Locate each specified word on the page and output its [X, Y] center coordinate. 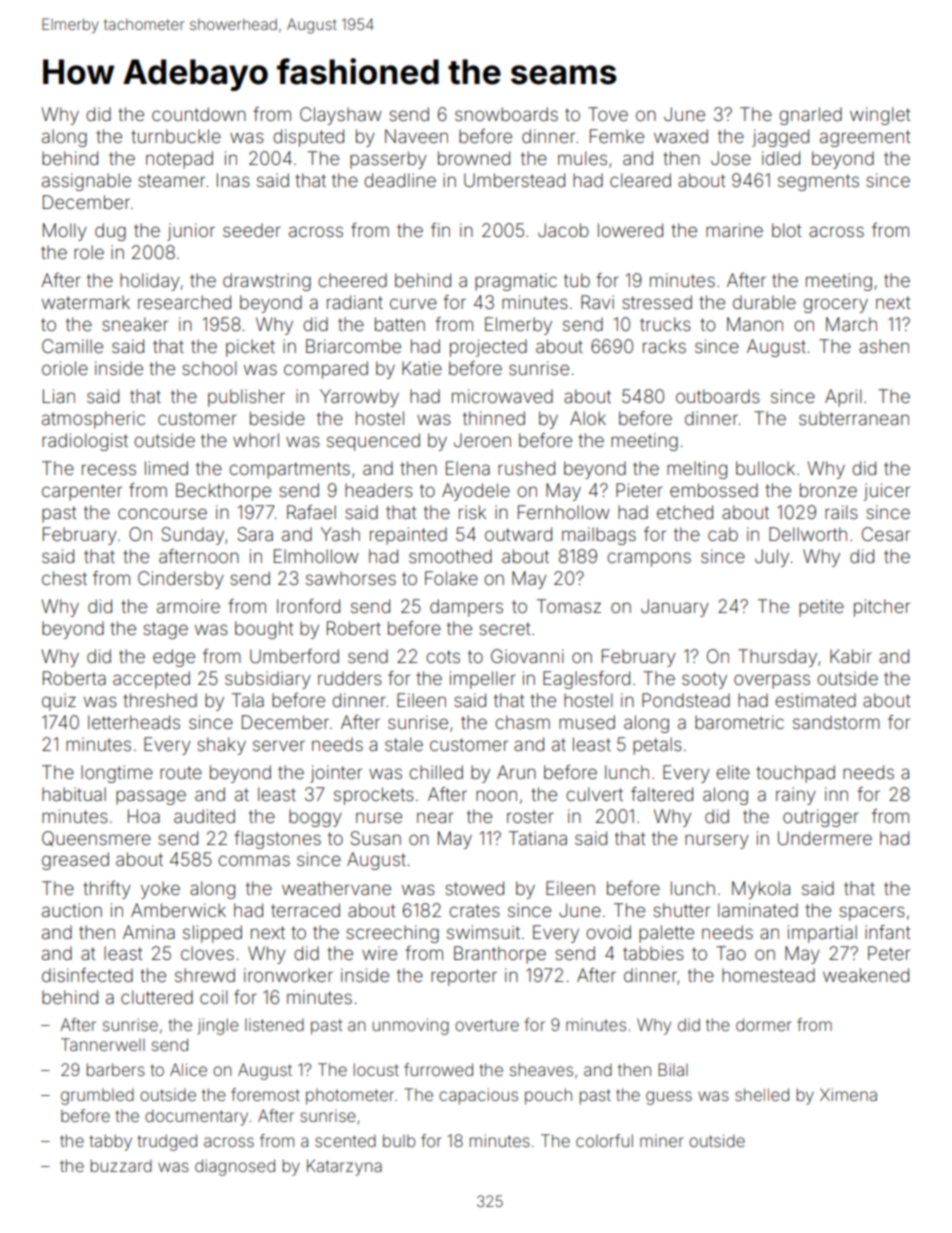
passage [151, 797]
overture [487, 1025]
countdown [199, 114]
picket [250, 348]
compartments [289, 470]
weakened [866, 975]
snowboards [506, 114]
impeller [483, 680]
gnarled [810, 116]
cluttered [157, 997]
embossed [714, 490]
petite [821, 608]
